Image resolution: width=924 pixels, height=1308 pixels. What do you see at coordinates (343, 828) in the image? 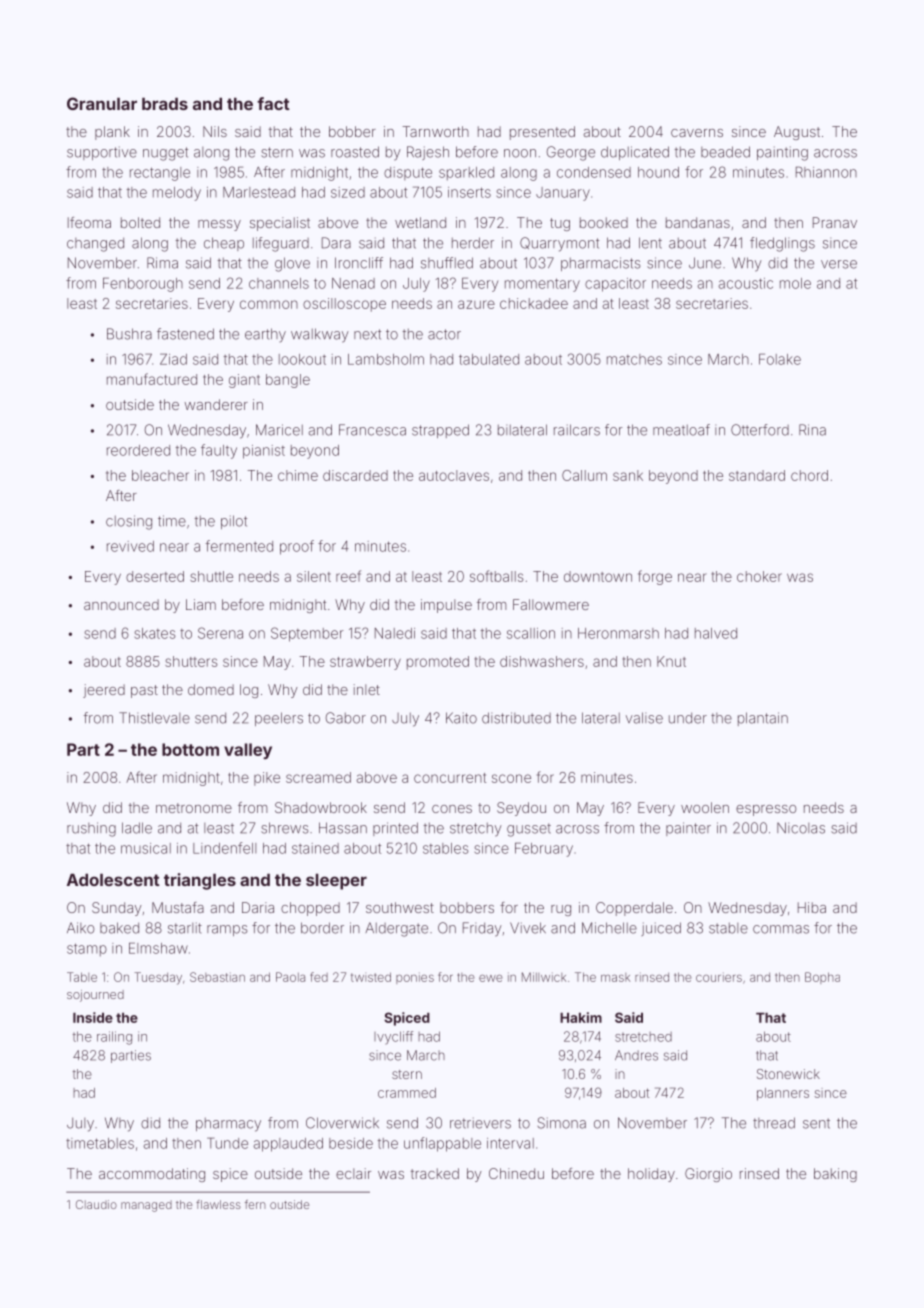
I see `Hassan` at bounding box center [343, 828].
